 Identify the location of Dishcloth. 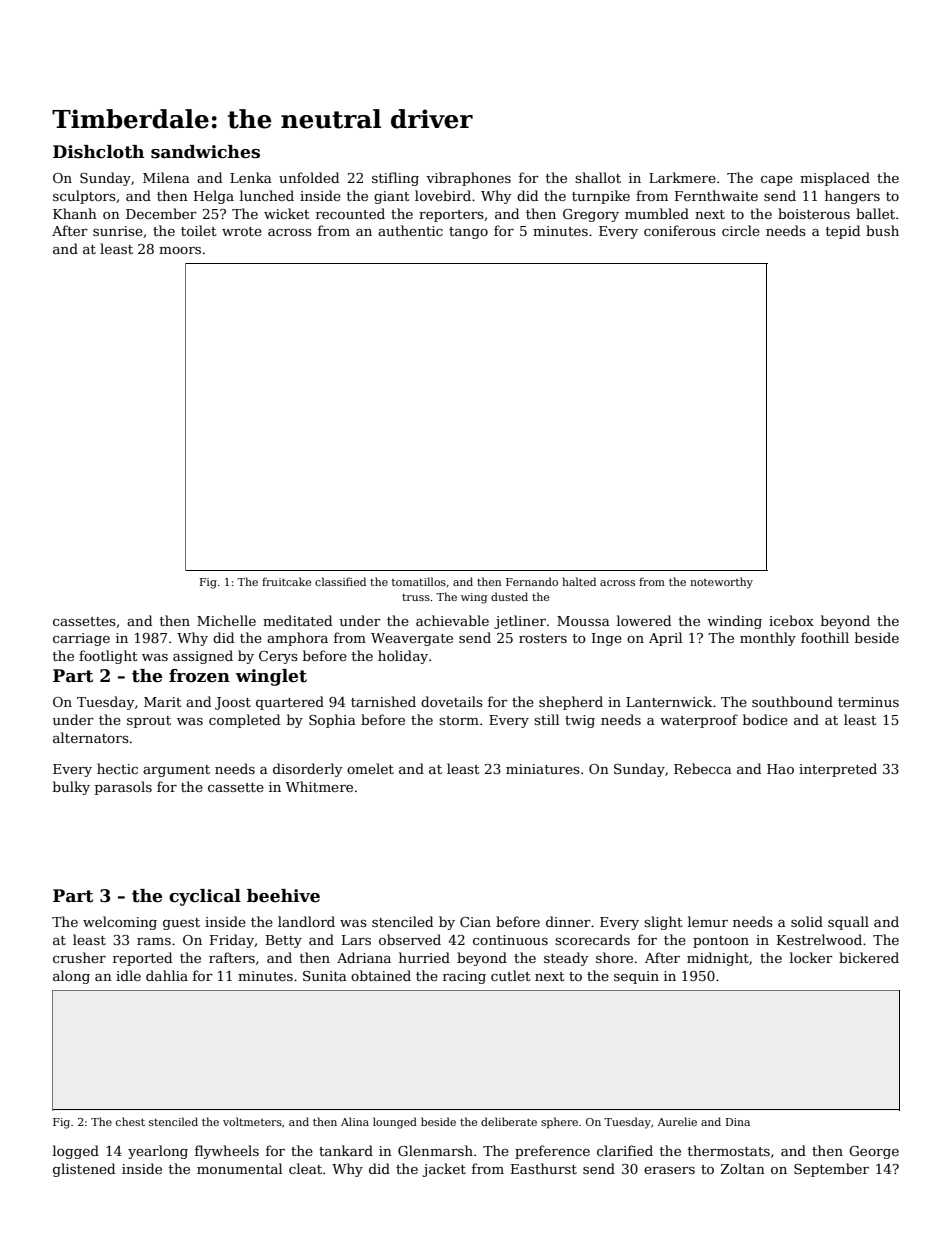
(98, 152).
